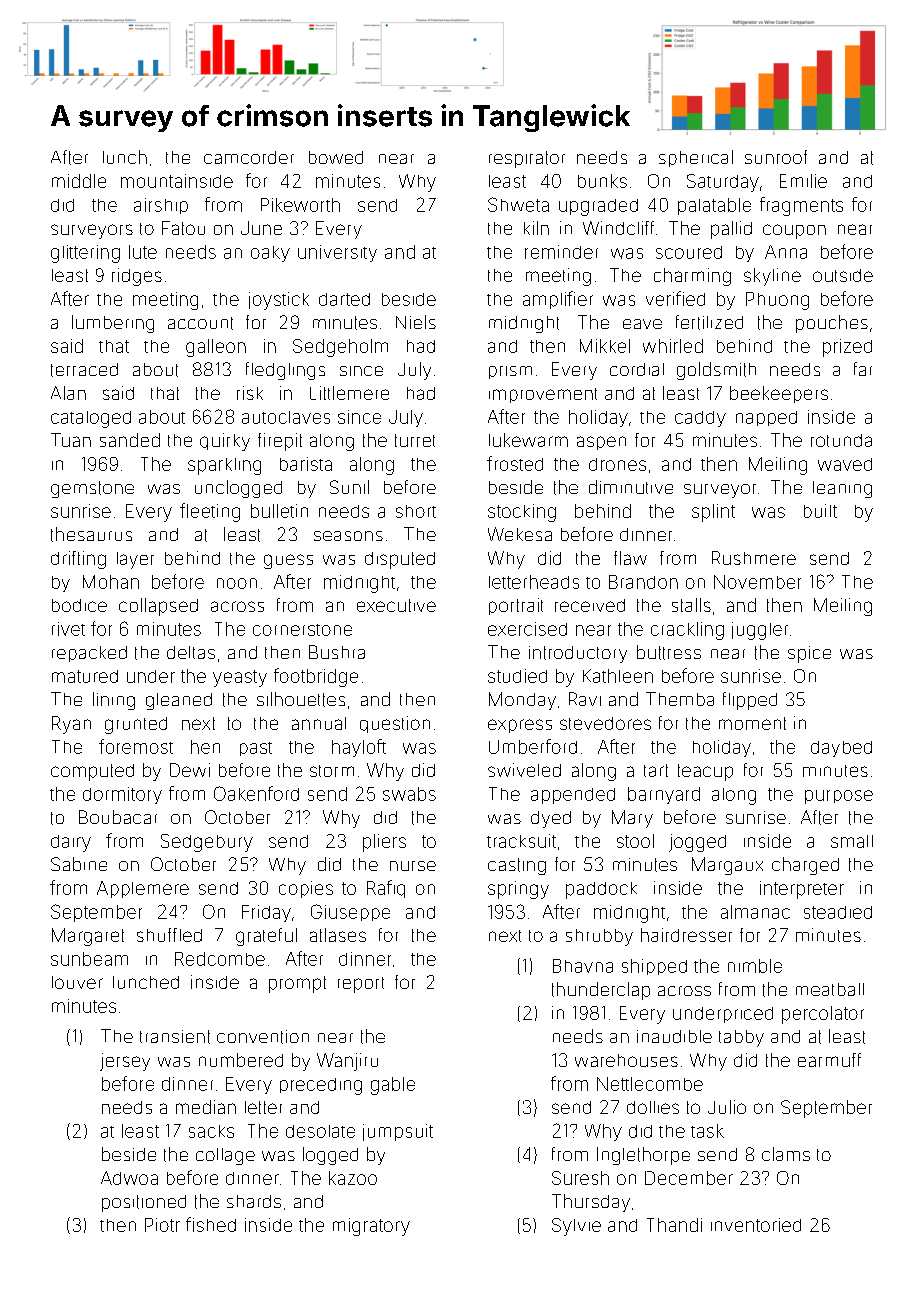 This screenshot has width=924, height=1314. I want to click on prism, so click(510, 372).
